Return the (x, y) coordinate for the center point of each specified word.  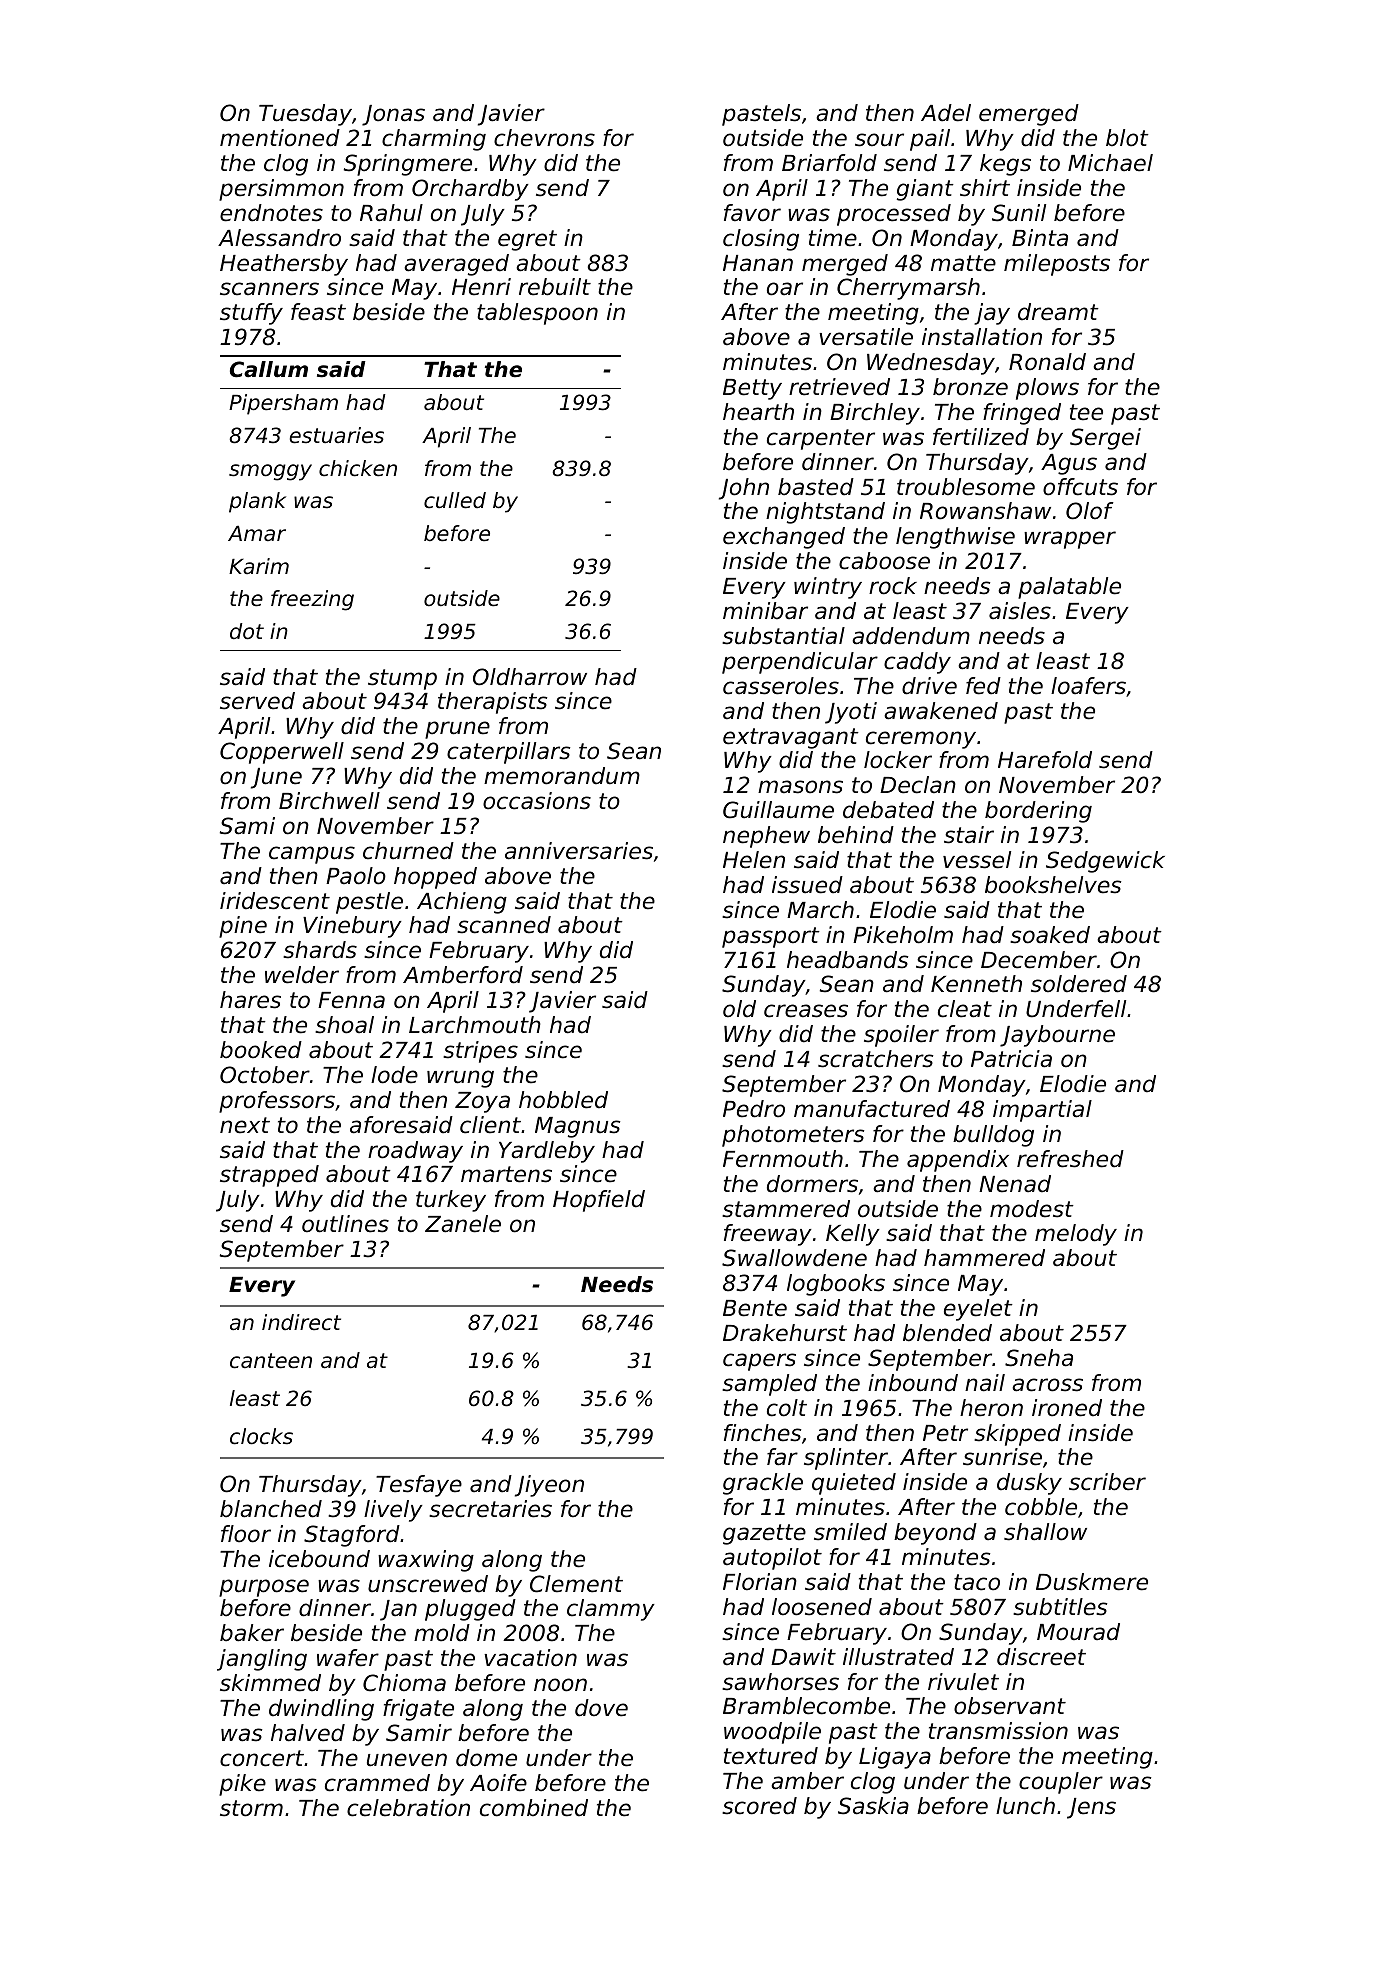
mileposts (1057, 265)
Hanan (758, 263)
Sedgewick (1105, 862)
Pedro (754, 1109)
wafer (348, 1658)
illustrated (898, 1657)
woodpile (772, 1733)
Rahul (391, 213)
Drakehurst (785, 1333)
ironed (1067, 1408)
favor (752, 213)
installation (982, 337)
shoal (344, 1025)
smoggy (270, 472)
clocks (261, 1436)
